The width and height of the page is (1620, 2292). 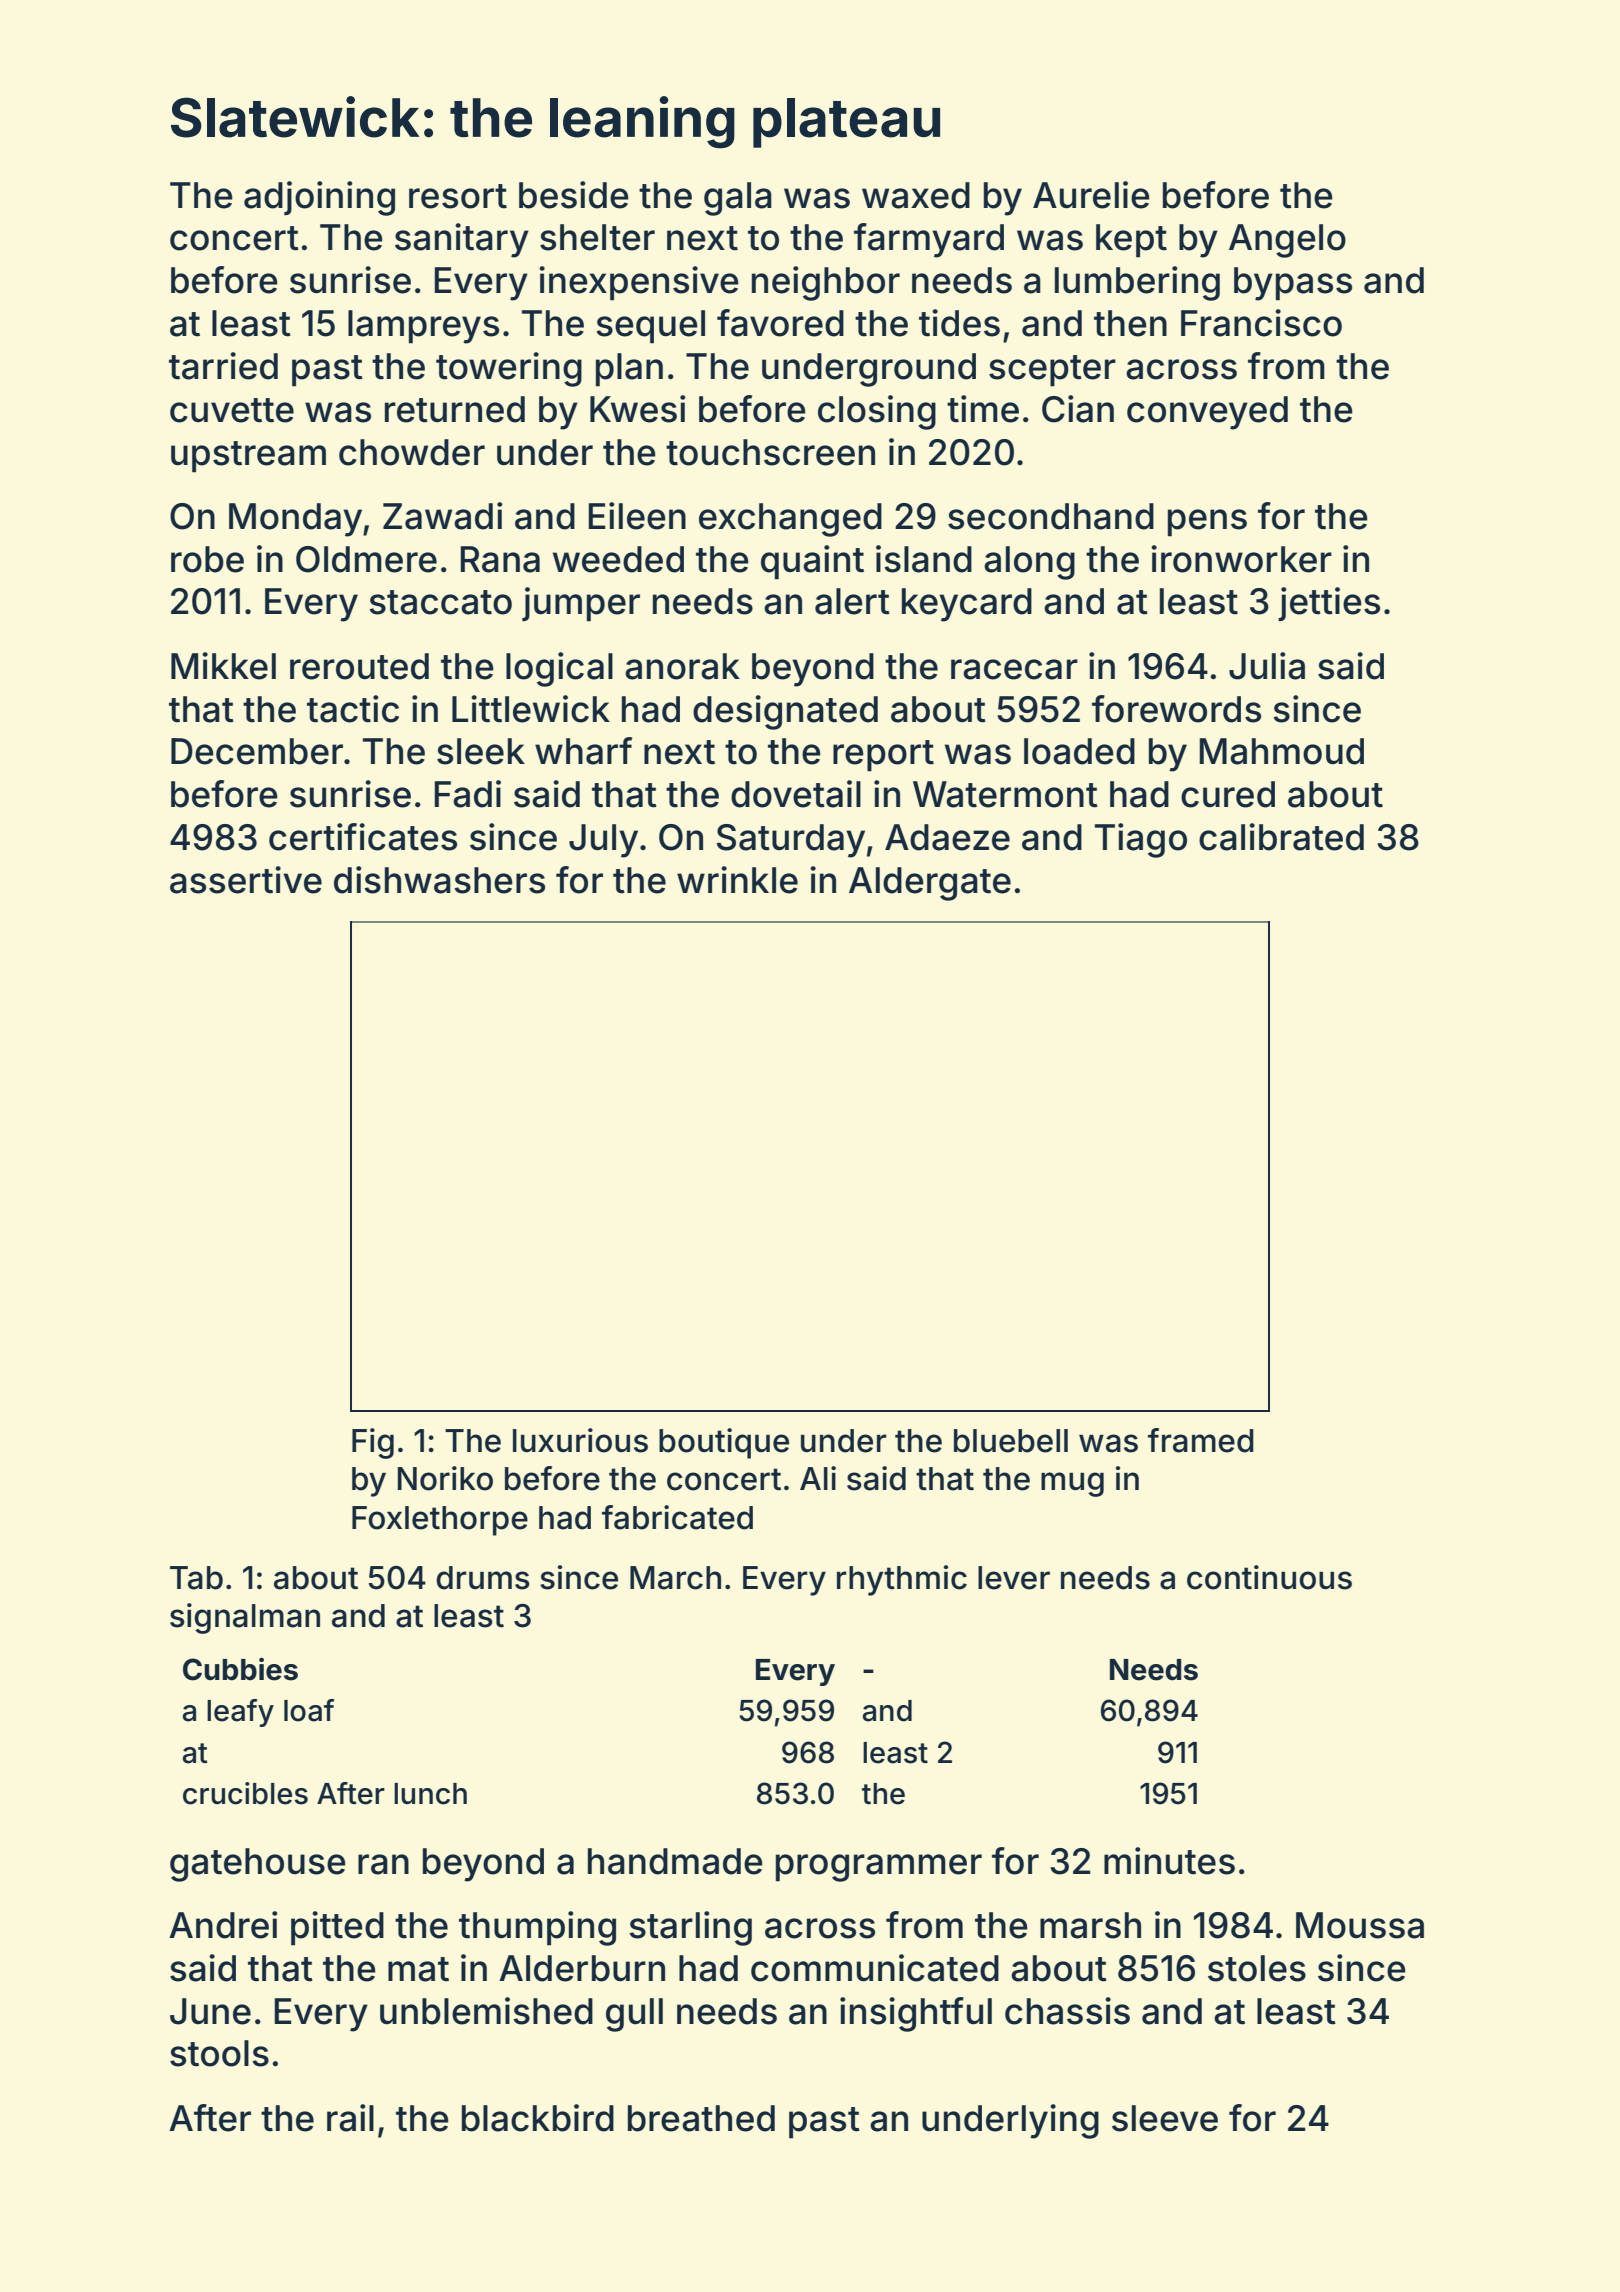 What do you see at coordinates (458, 196) in the page?
I see `resort` at bounding box center [458, 196].
